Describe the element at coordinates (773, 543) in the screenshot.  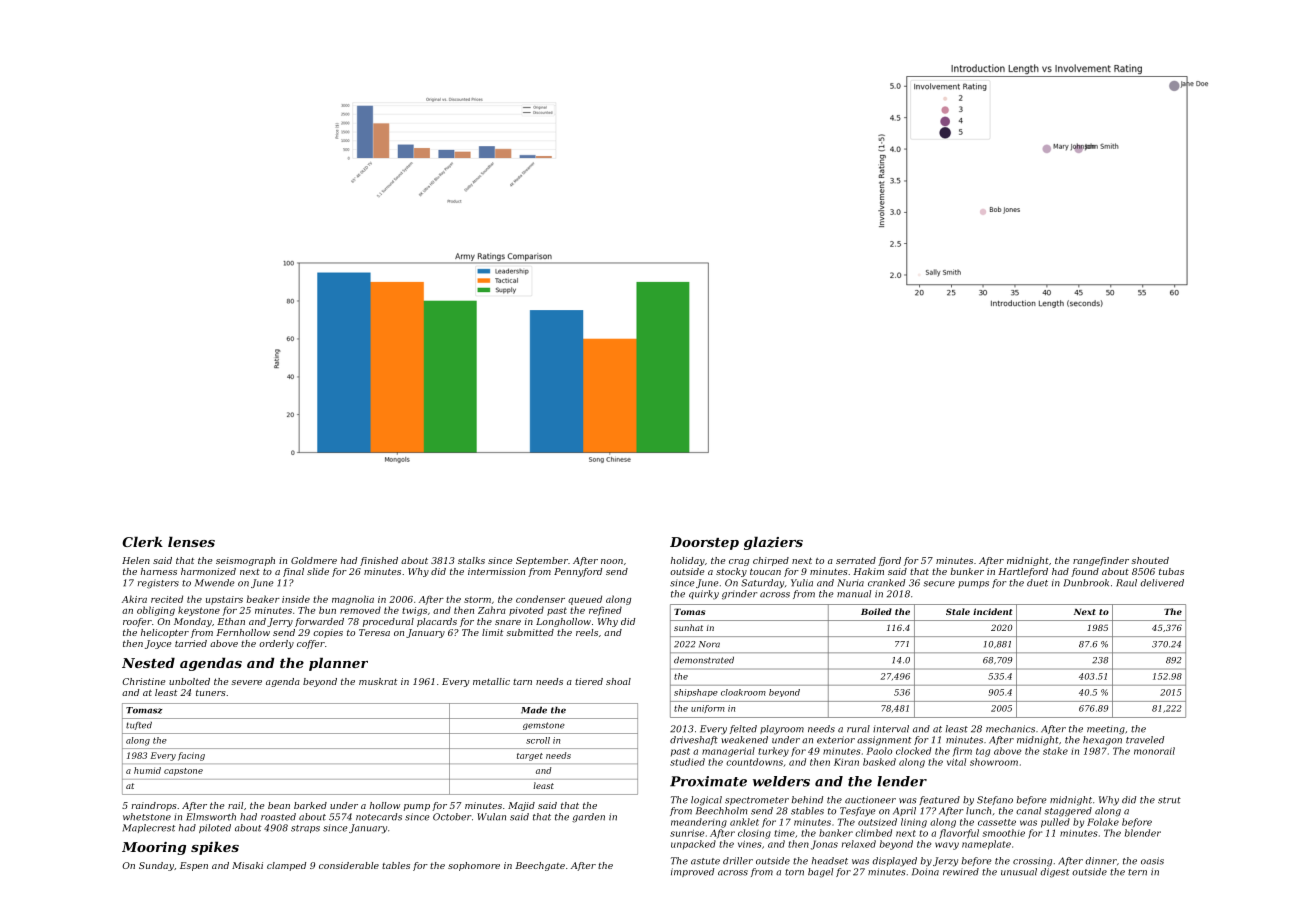
I see `glaziers` at that location.
